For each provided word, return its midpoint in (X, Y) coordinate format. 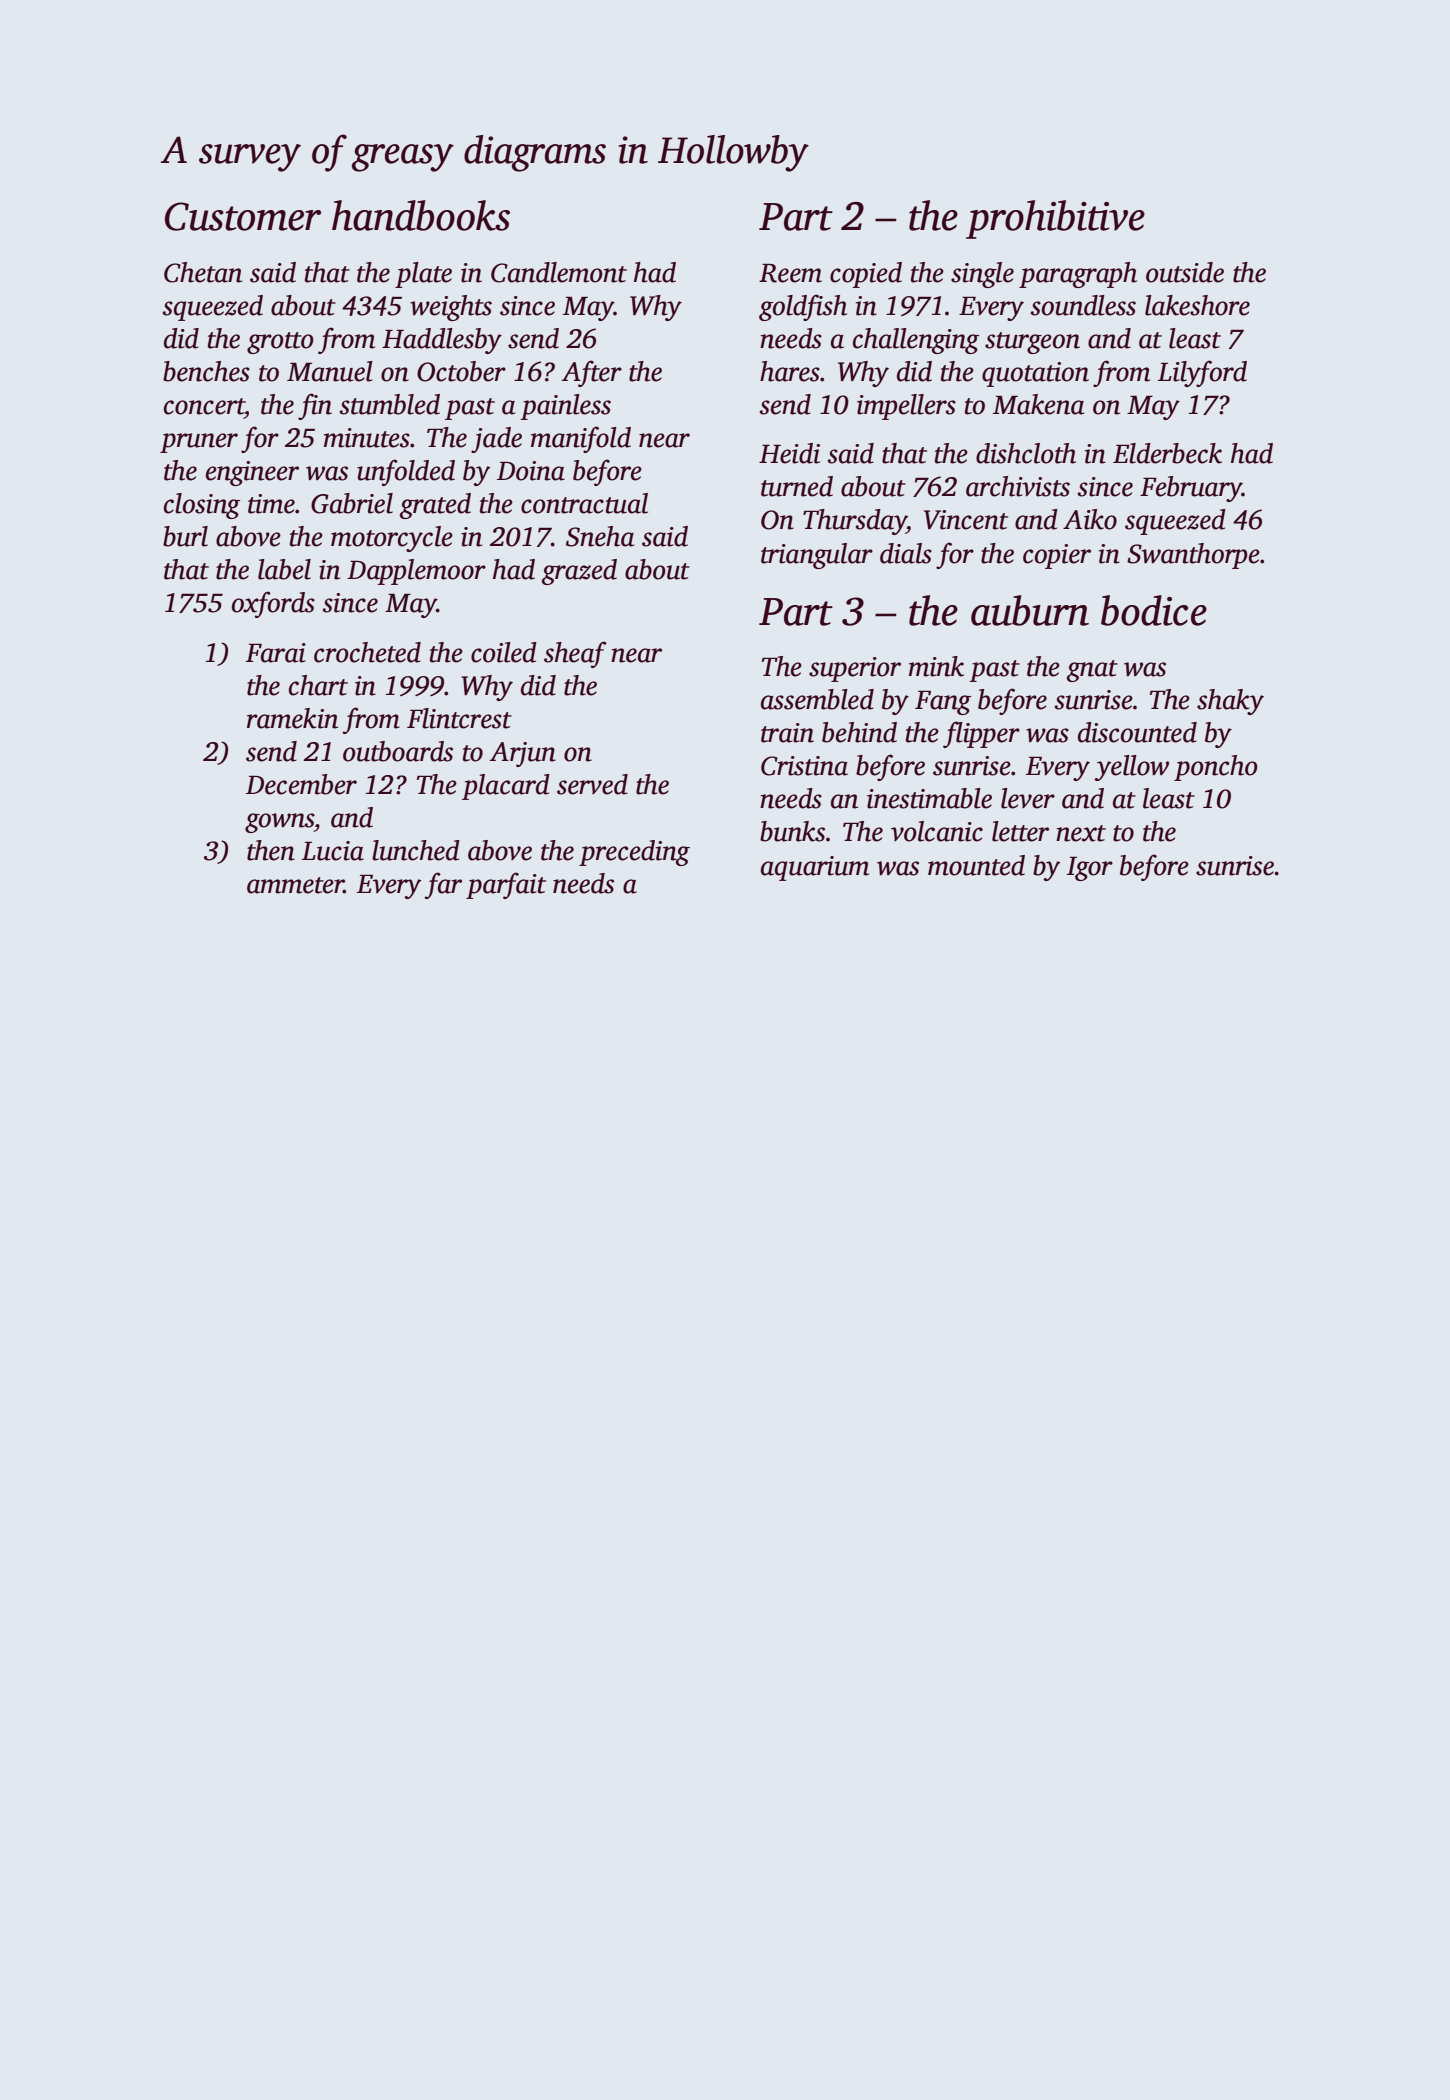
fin (315, 406)
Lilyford (1202, 373)
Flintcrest (459, 718)
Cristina (804, 766)
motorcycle (392, 539)
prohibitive (1055, 219)
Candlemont (559, 272)
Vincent (966, 520)
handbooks (421, 215)
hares (790, 371)
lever (1028, 798)
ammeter (295, 885)
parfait (506, 885)
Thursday (855, 522)
